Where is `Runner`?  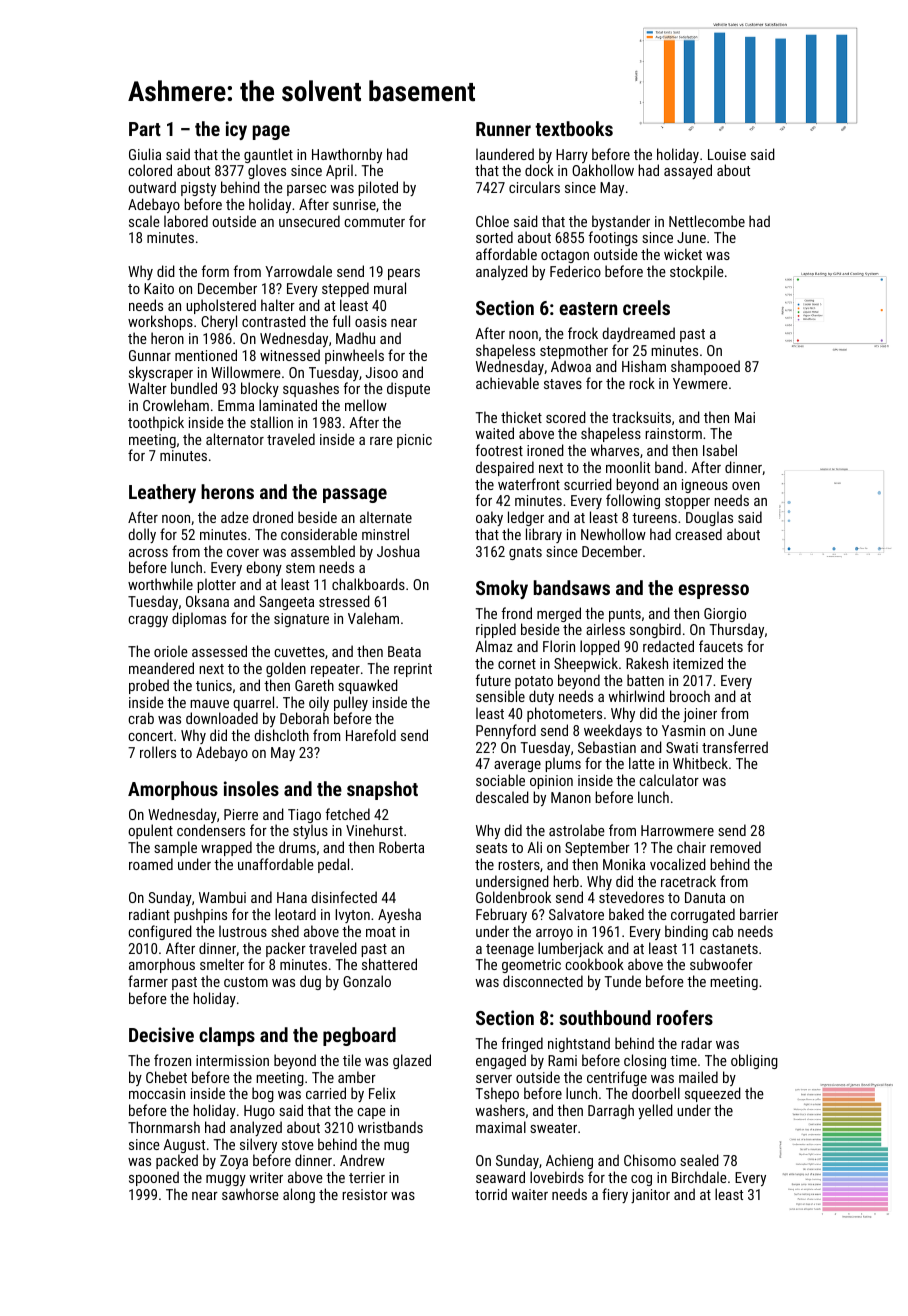
Runner is located at coordinates (503, 129).
